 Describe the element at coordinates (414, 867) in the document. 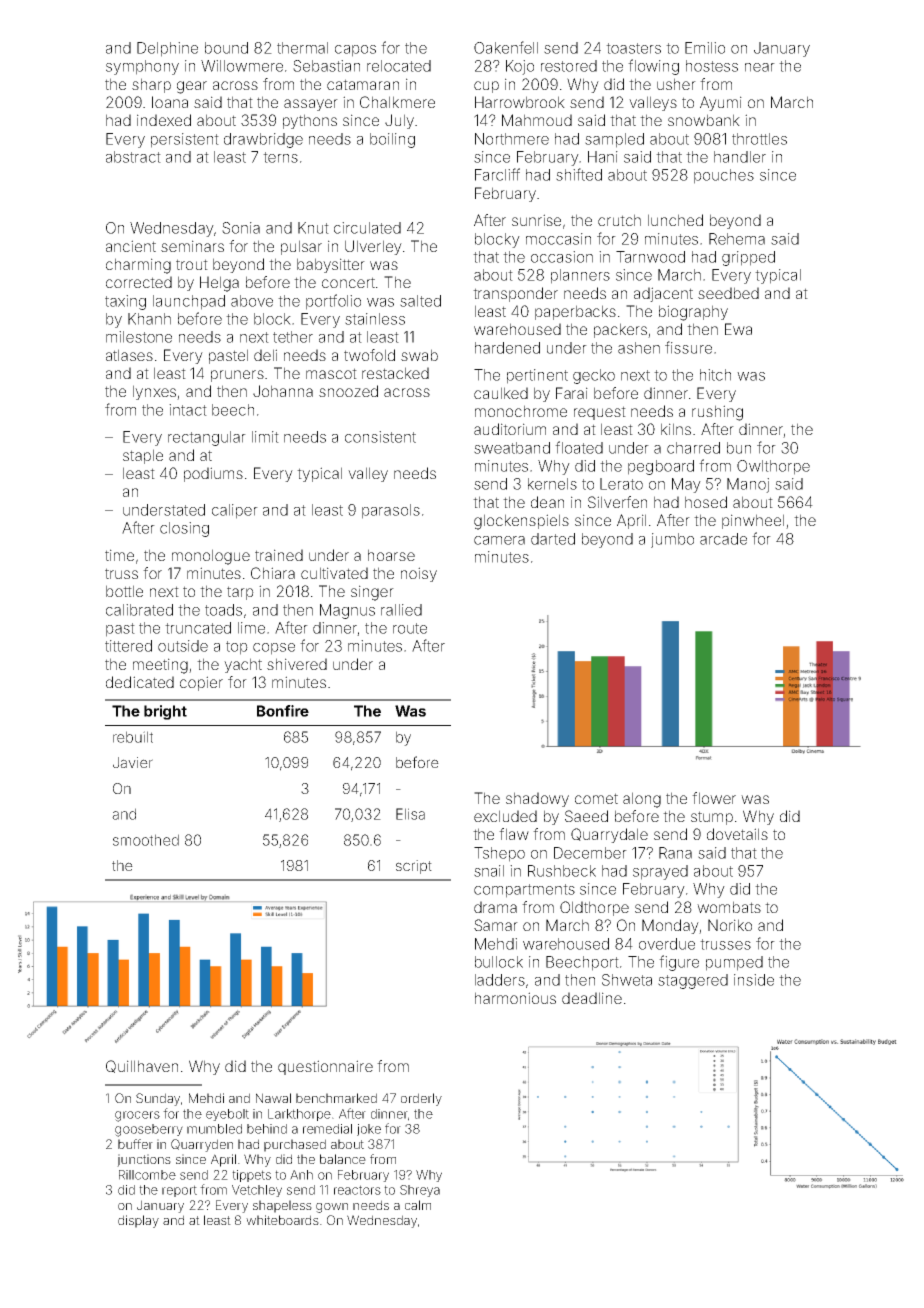

I see `script` at that location.
